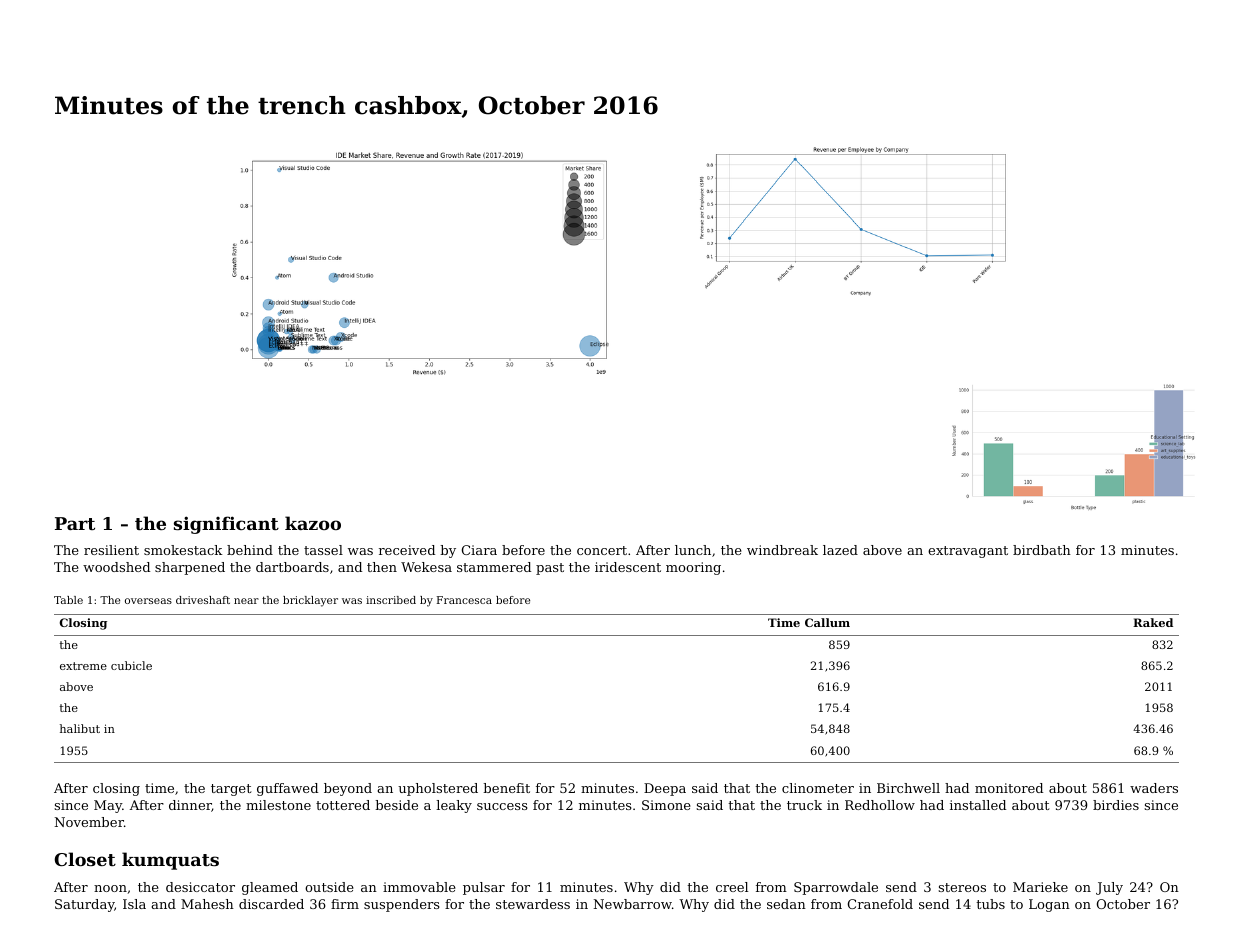 The image size is (1233, 952). What do you see at coordinates (968, 552) in the screenshot?
I see `extravagant` at bounding box center [968, 552].
